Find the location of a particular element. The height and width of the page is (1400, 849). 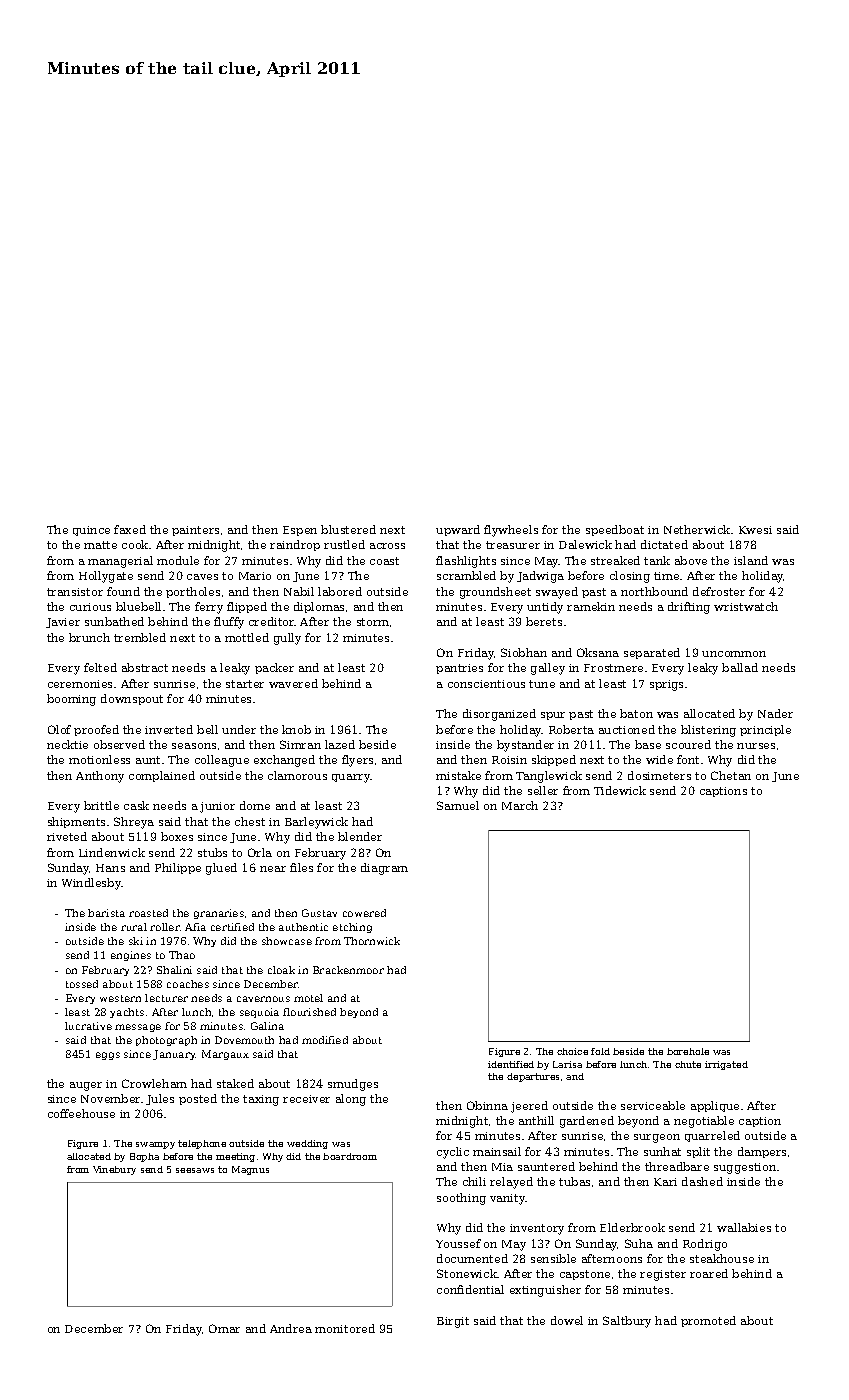

found is located at coordinates (123, 591).
